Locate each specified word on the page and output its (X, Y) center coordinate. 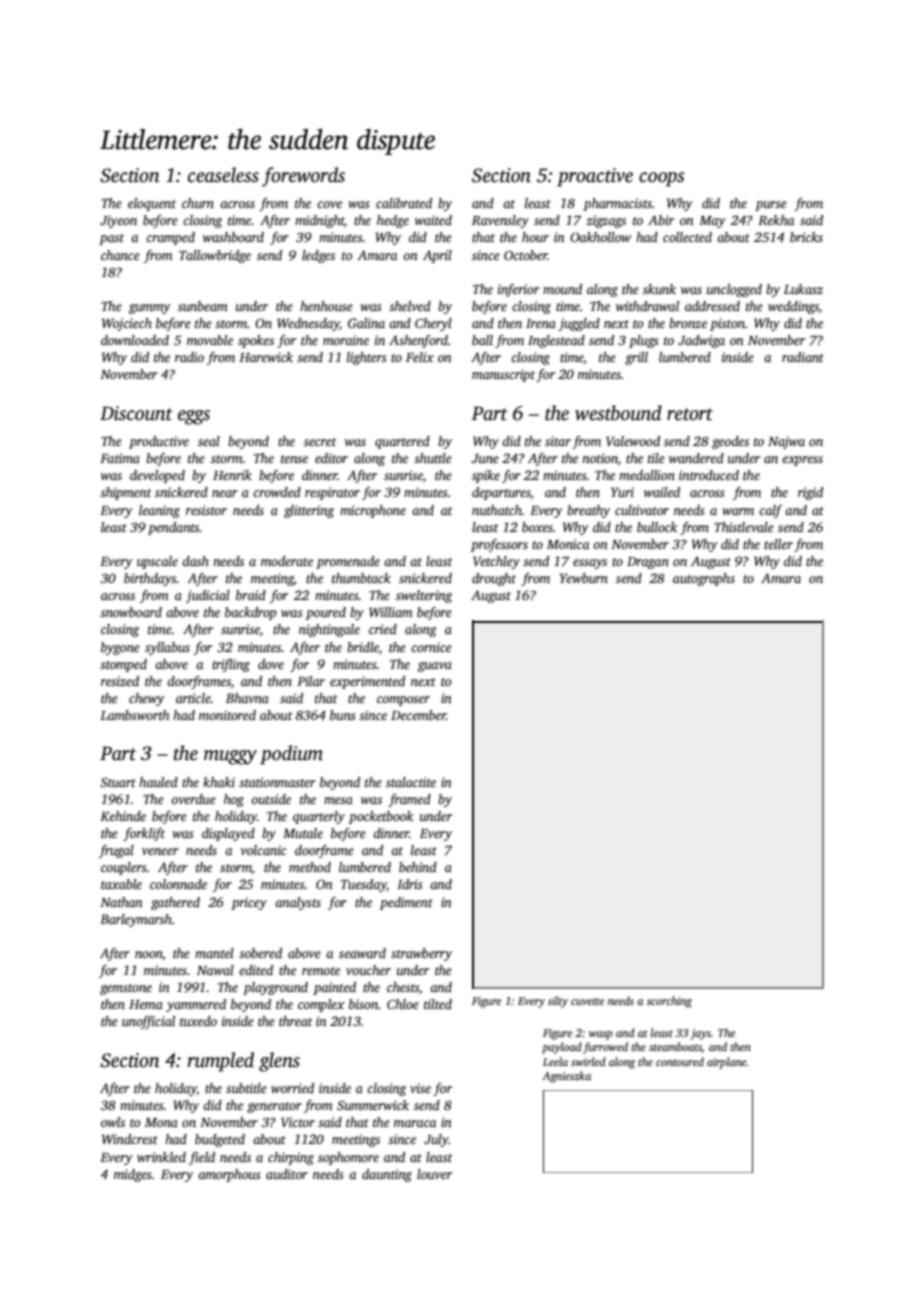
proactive (595, 177)
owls (113, 1122)
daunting (387, 1175)
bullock (657, 527)
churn (198, 203)
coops (662, 179)
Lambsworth (134, 715)
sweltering (424, 596)
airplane (727, 1063)
